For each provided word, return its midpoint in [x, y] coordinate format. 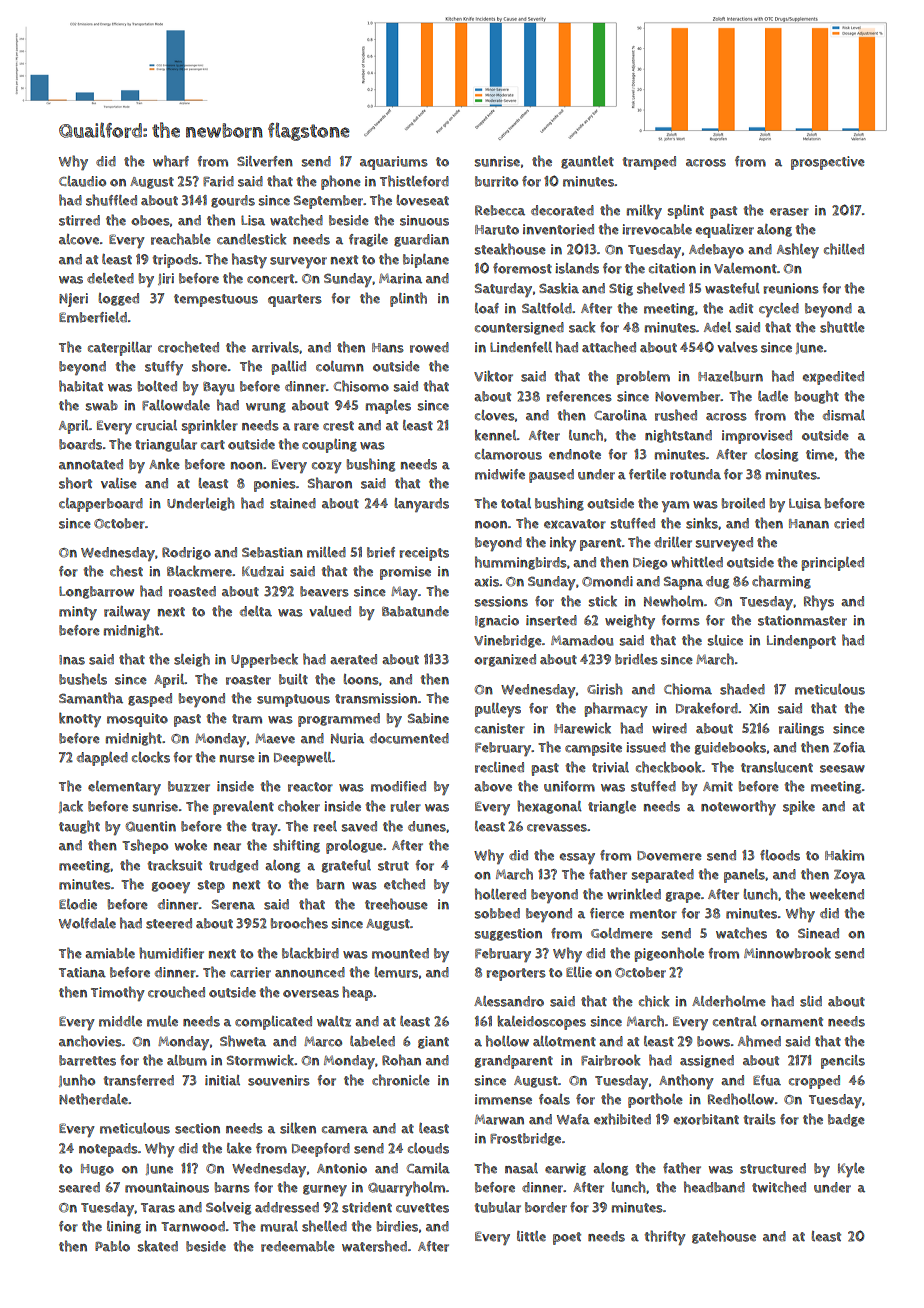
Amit [718, 786]
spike [799, 807]
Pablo [112, 1246]
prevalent [243, 808]
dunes [427, 826]
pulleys [498, 710]
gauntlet [587, 162]
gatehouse [724, 1237]
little [531, 1236]
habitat [81, 386]
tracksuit [175, 865]
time [820, 454]
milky [644, 211]
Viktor [493, 376]
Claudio [82, 181]
